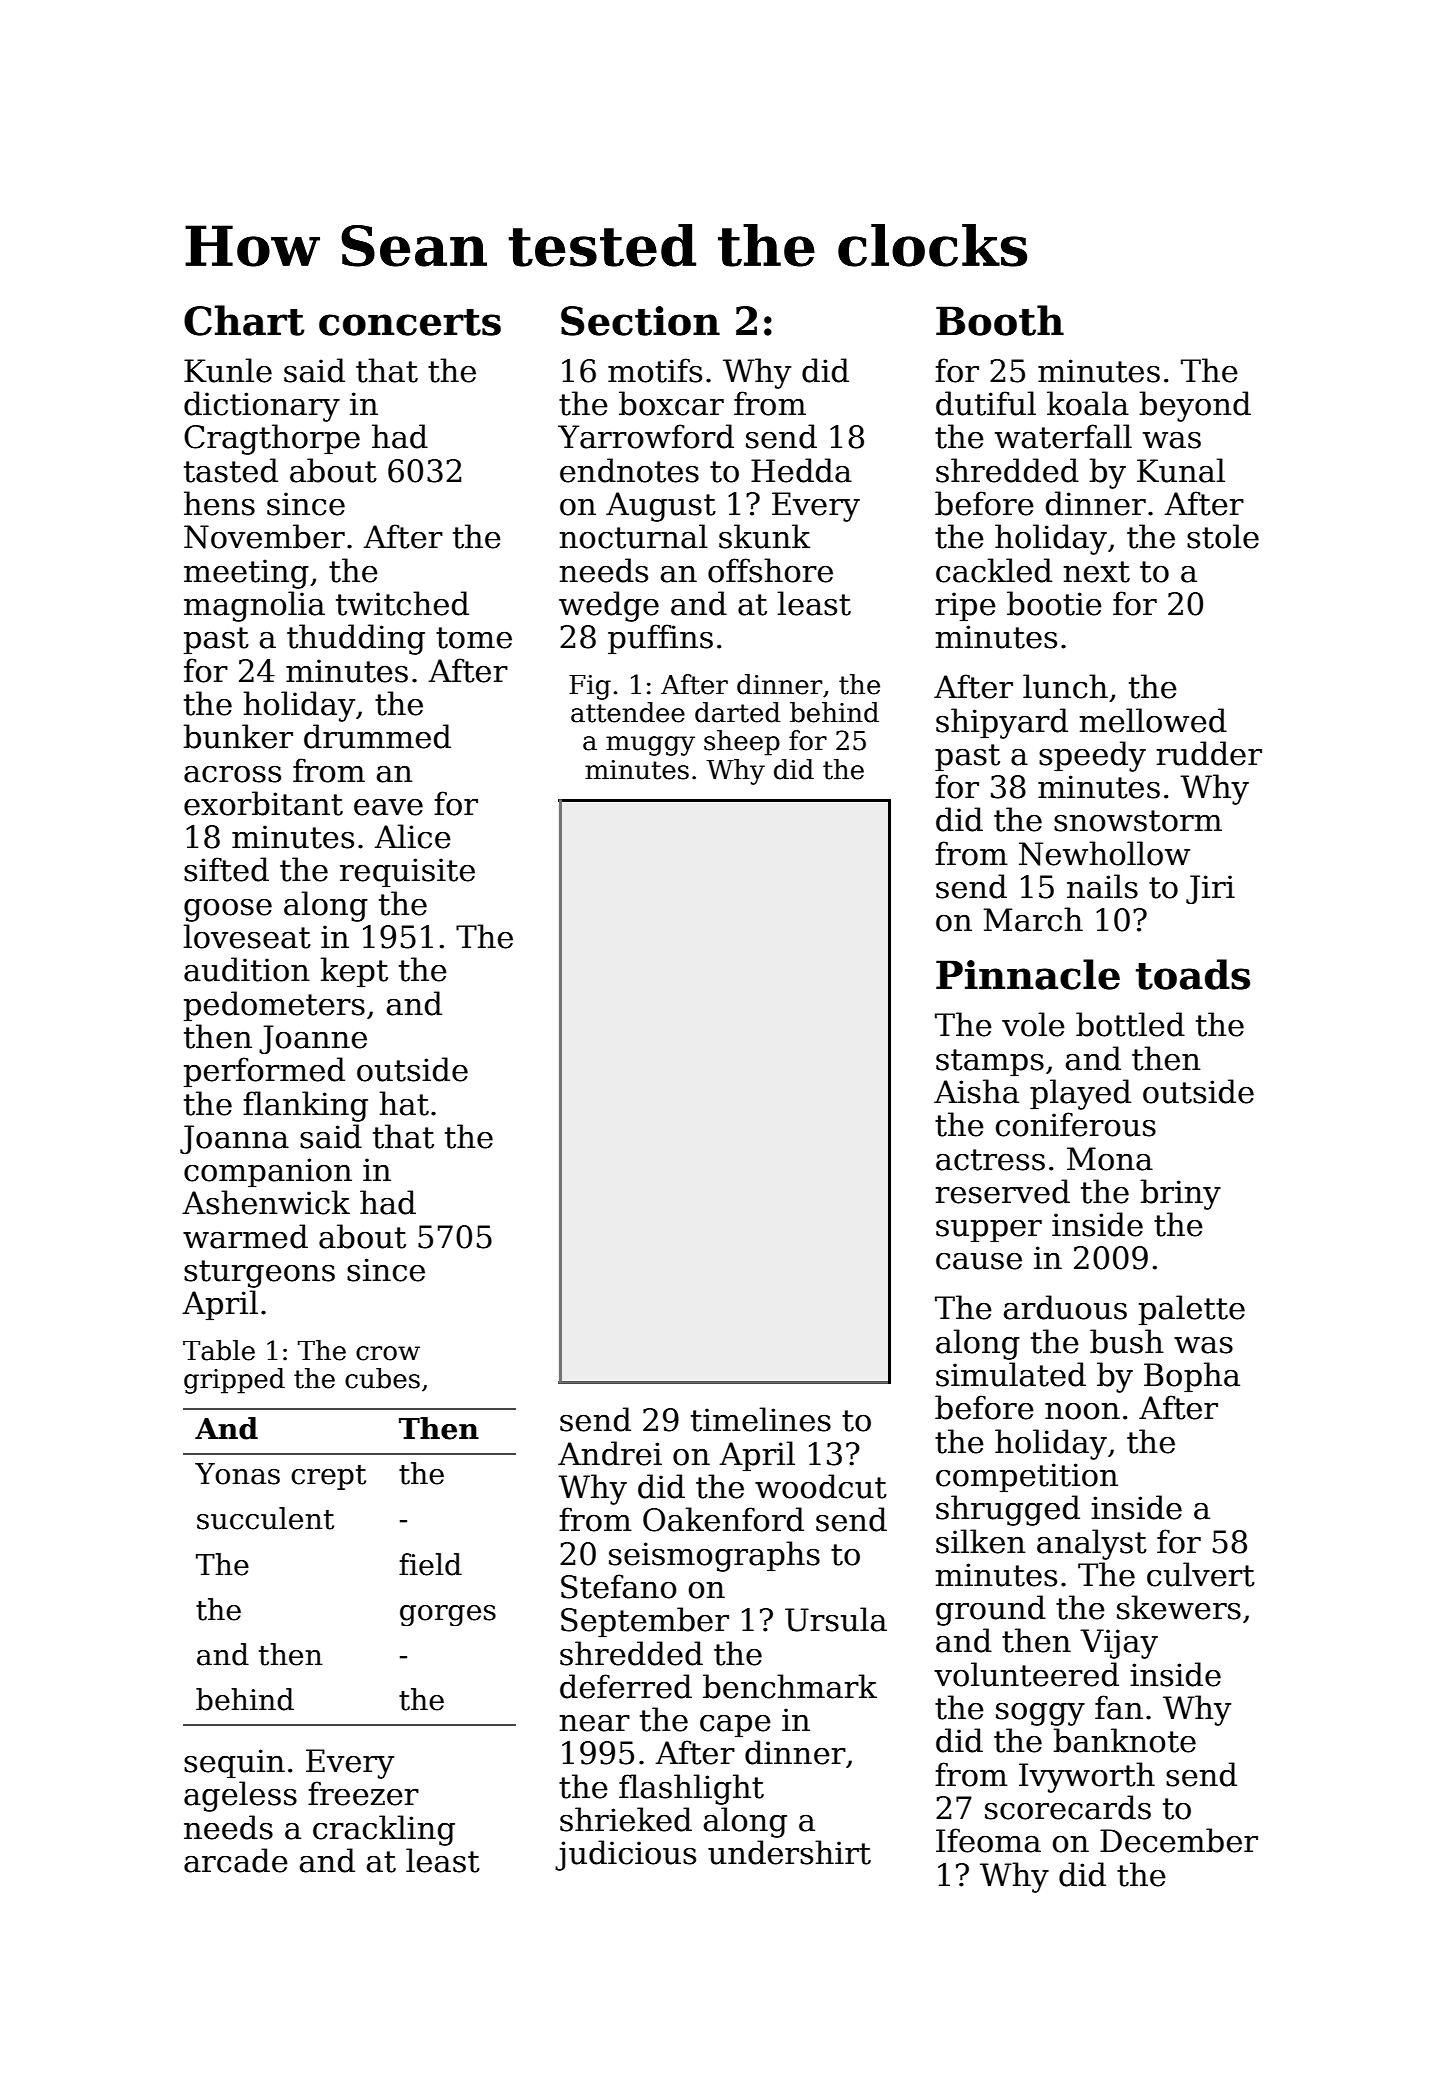 The image size is (1450, 2100). I want to click on actress, so click(990, 1160).
